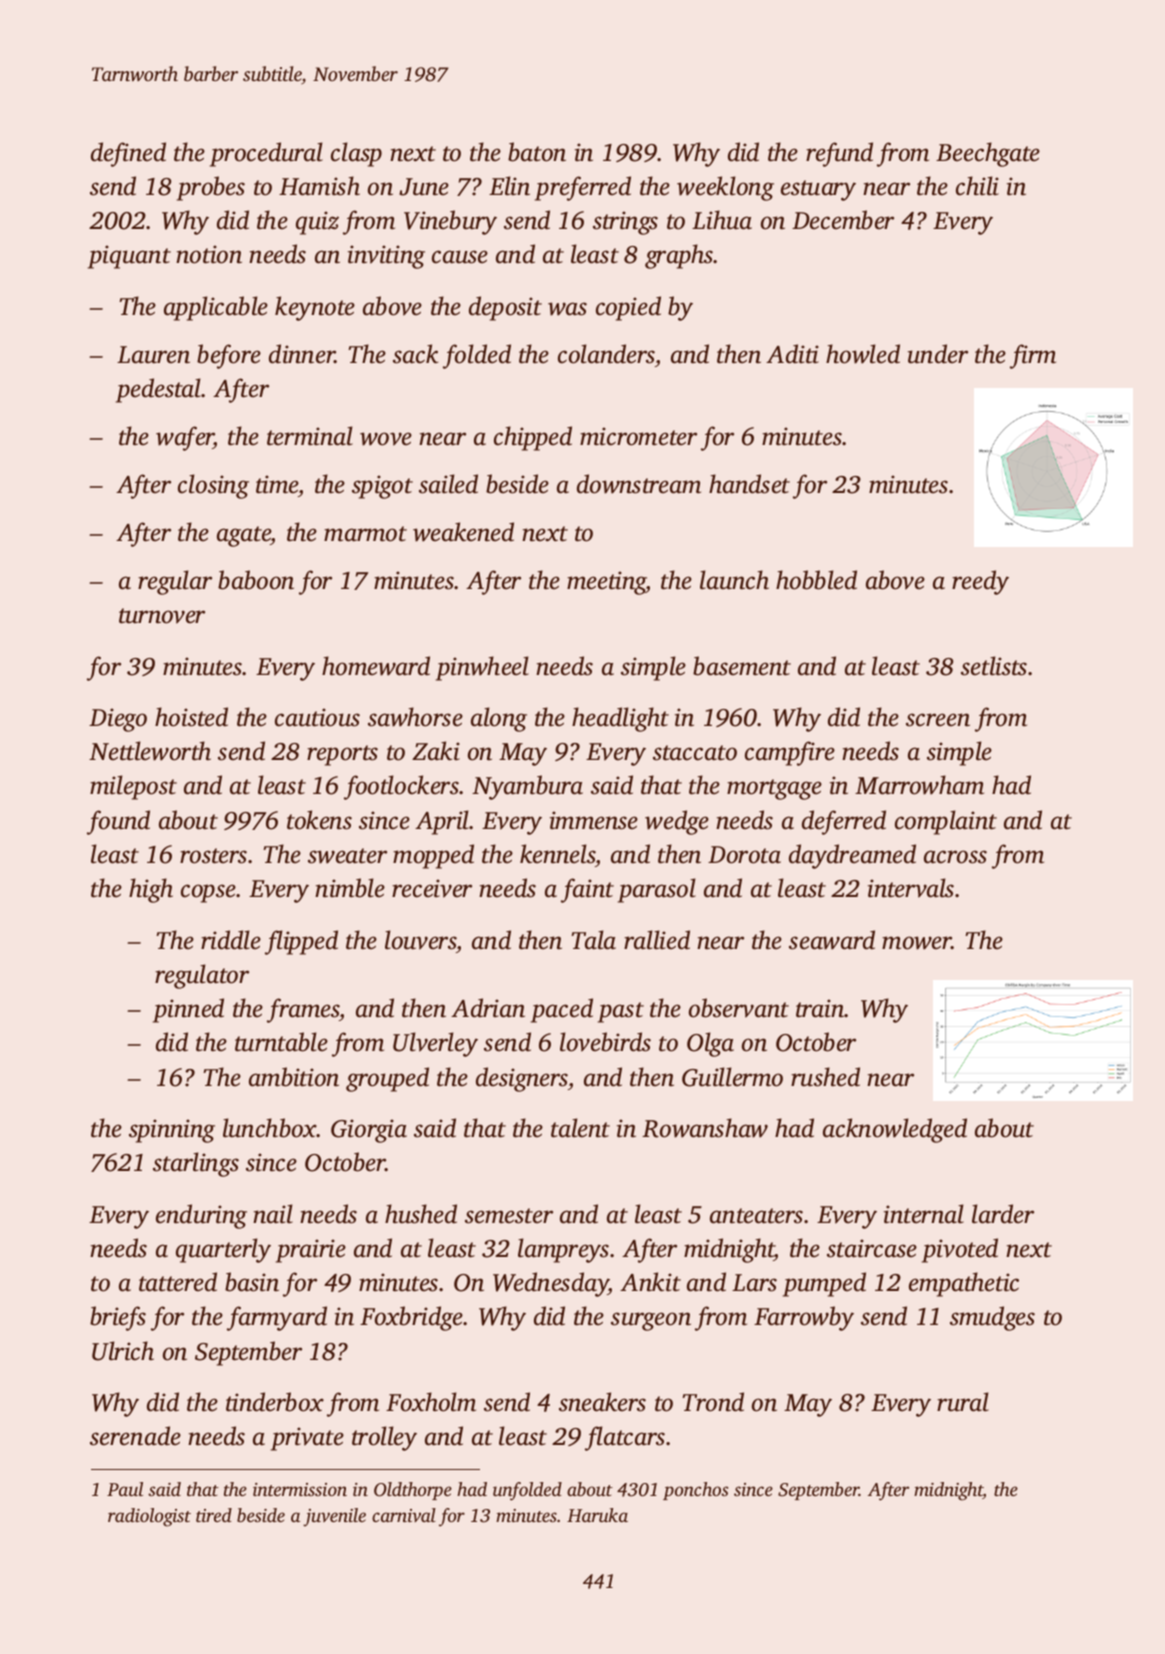 The height and width of the page is (1654, 1165). I want to click on micrometer, so click(638, 436).
